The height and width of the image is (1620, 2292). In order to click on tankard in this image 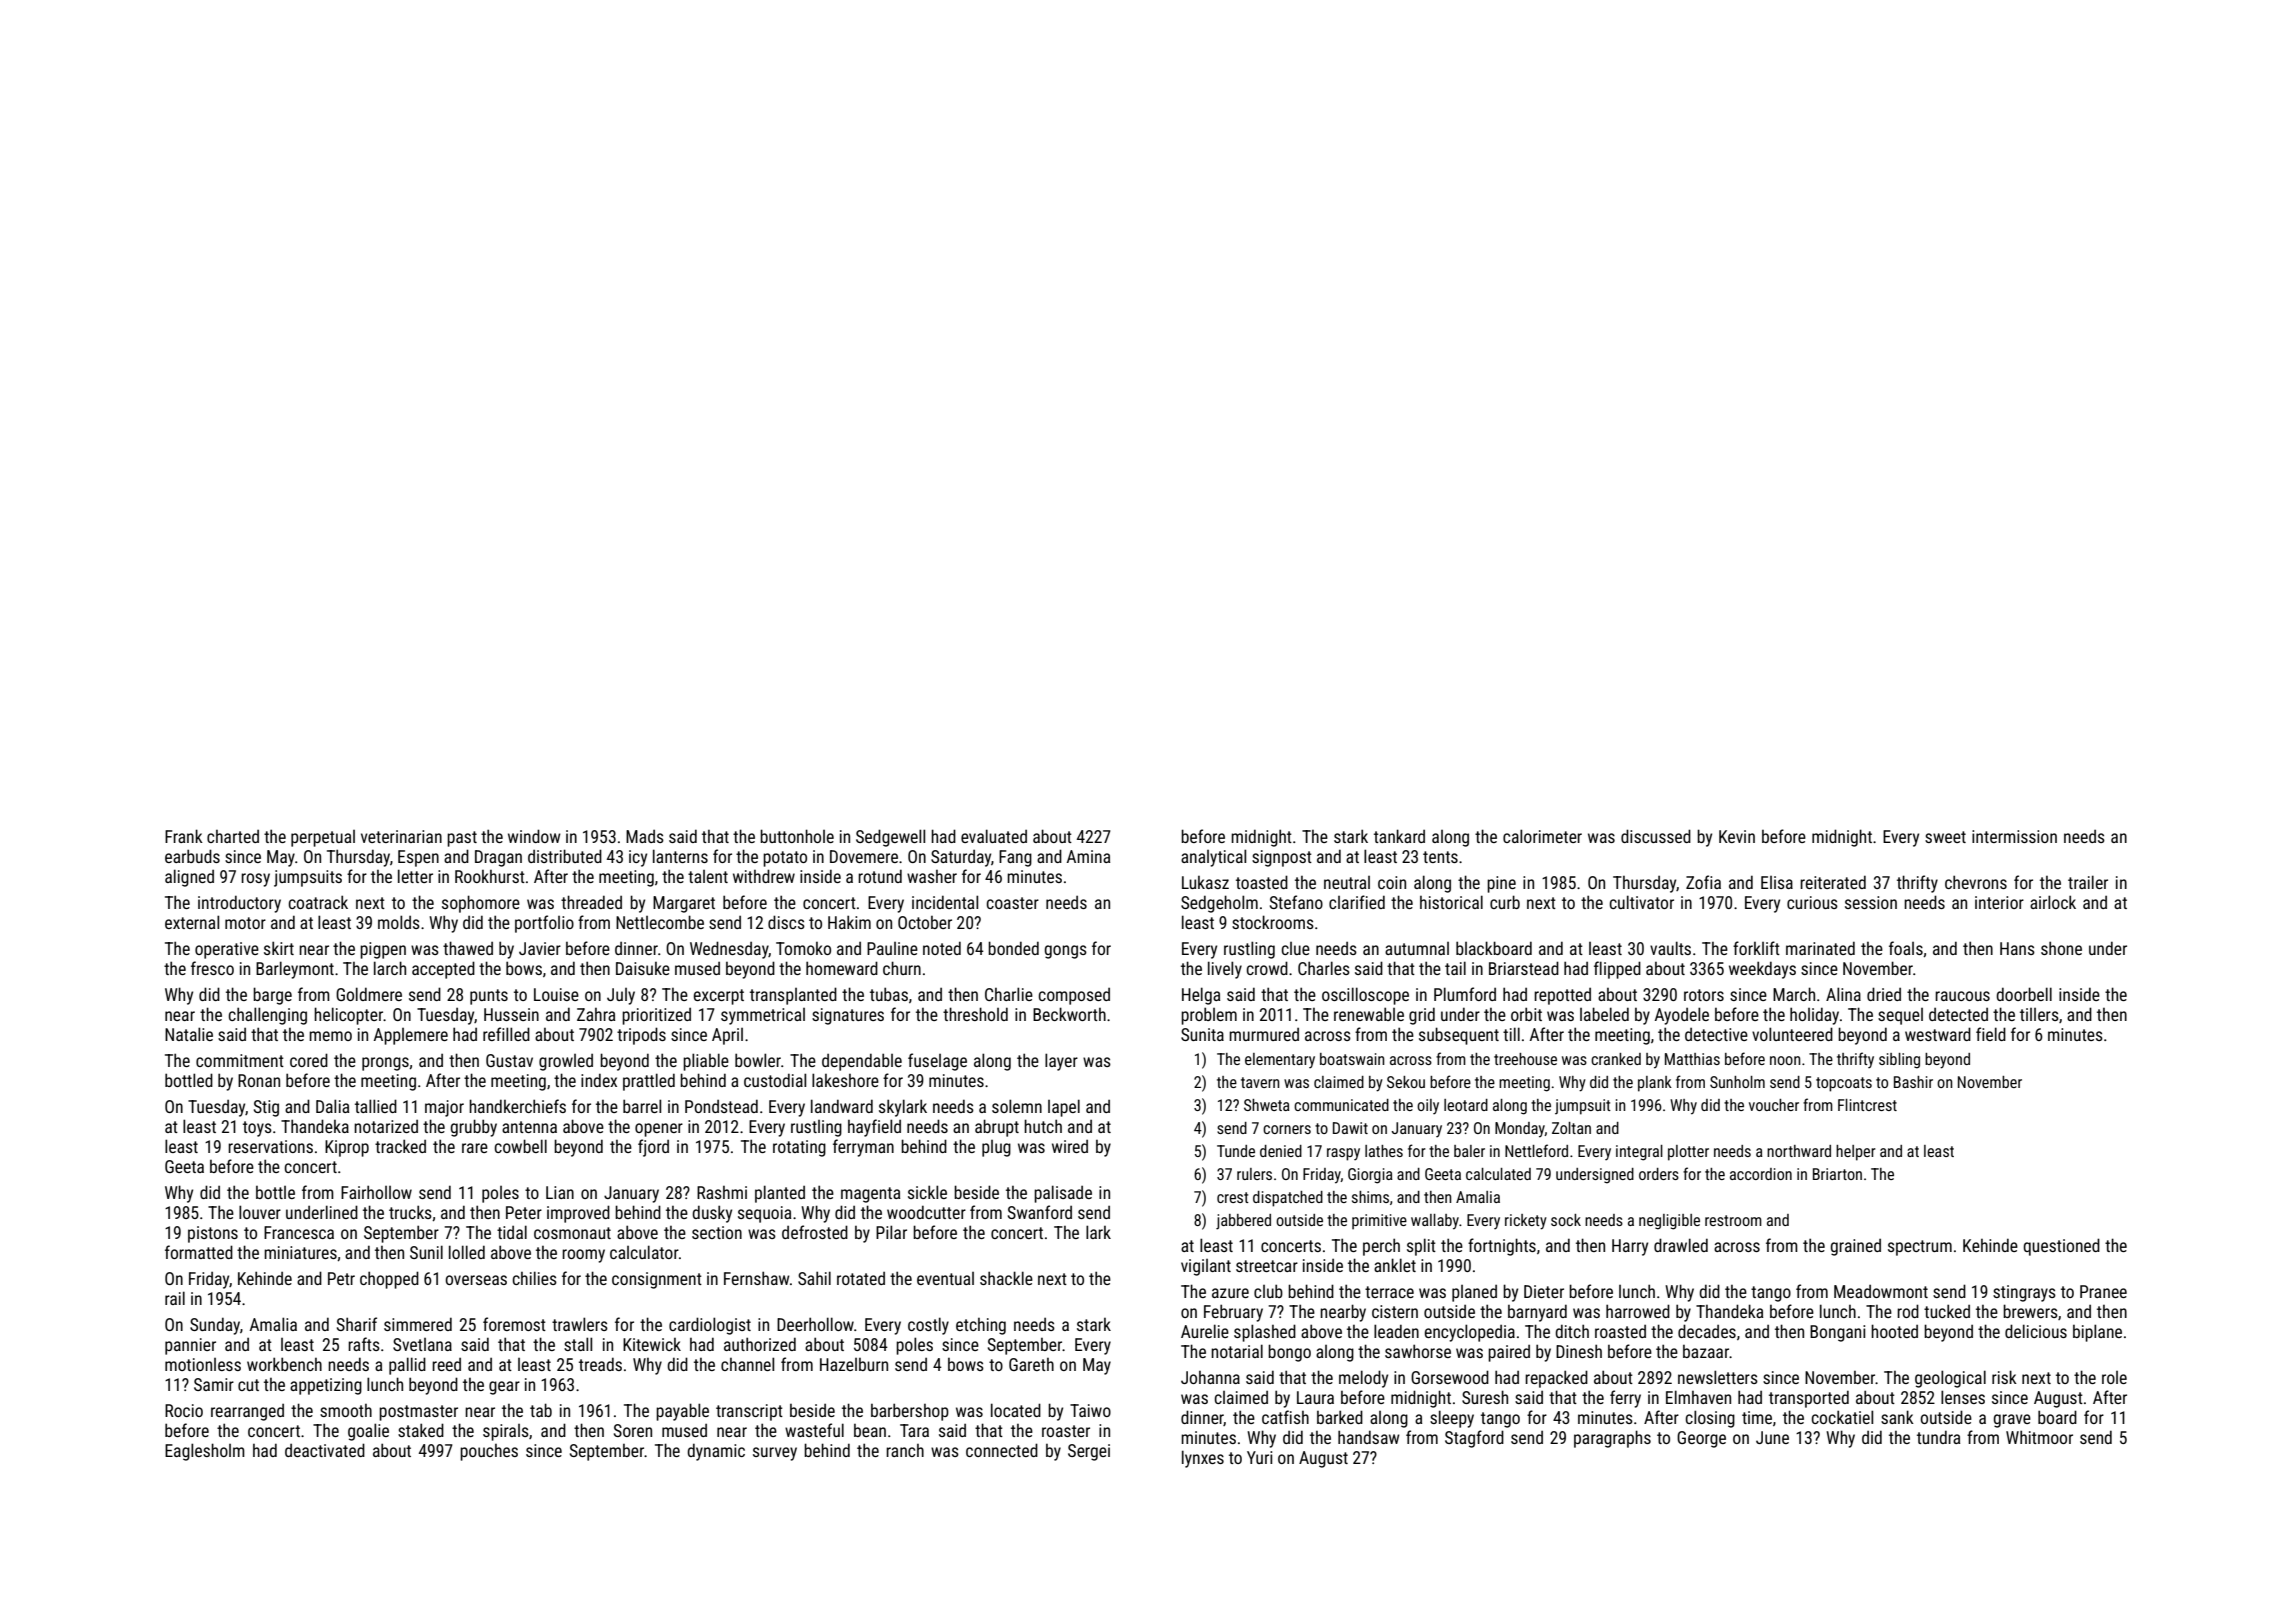, I will do `click(1399, 836)`.
